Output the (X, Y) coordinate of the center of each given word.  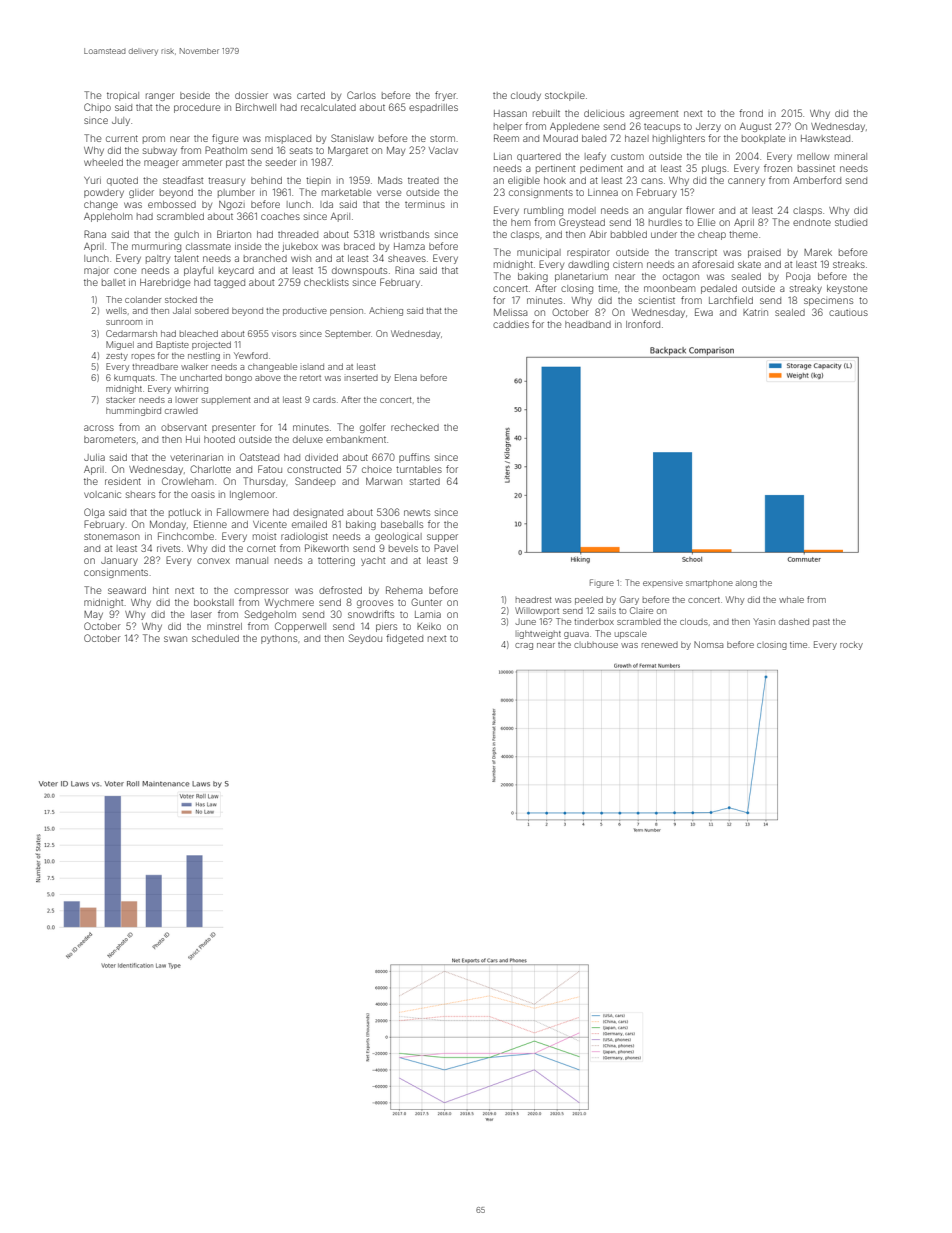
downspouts (359, 271)
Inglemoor (252, 495)
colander (143, 299)
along (746, 584)
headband (588, 324)
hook (555, 180)
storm (442, 139)
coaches (280, 216)
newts (417, 513)
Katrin (755, 312)
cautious (848, 313)
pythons (279, 639)
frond (751, 113)
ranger (160, 97)
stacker (120, 400)
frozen (778, 168)
